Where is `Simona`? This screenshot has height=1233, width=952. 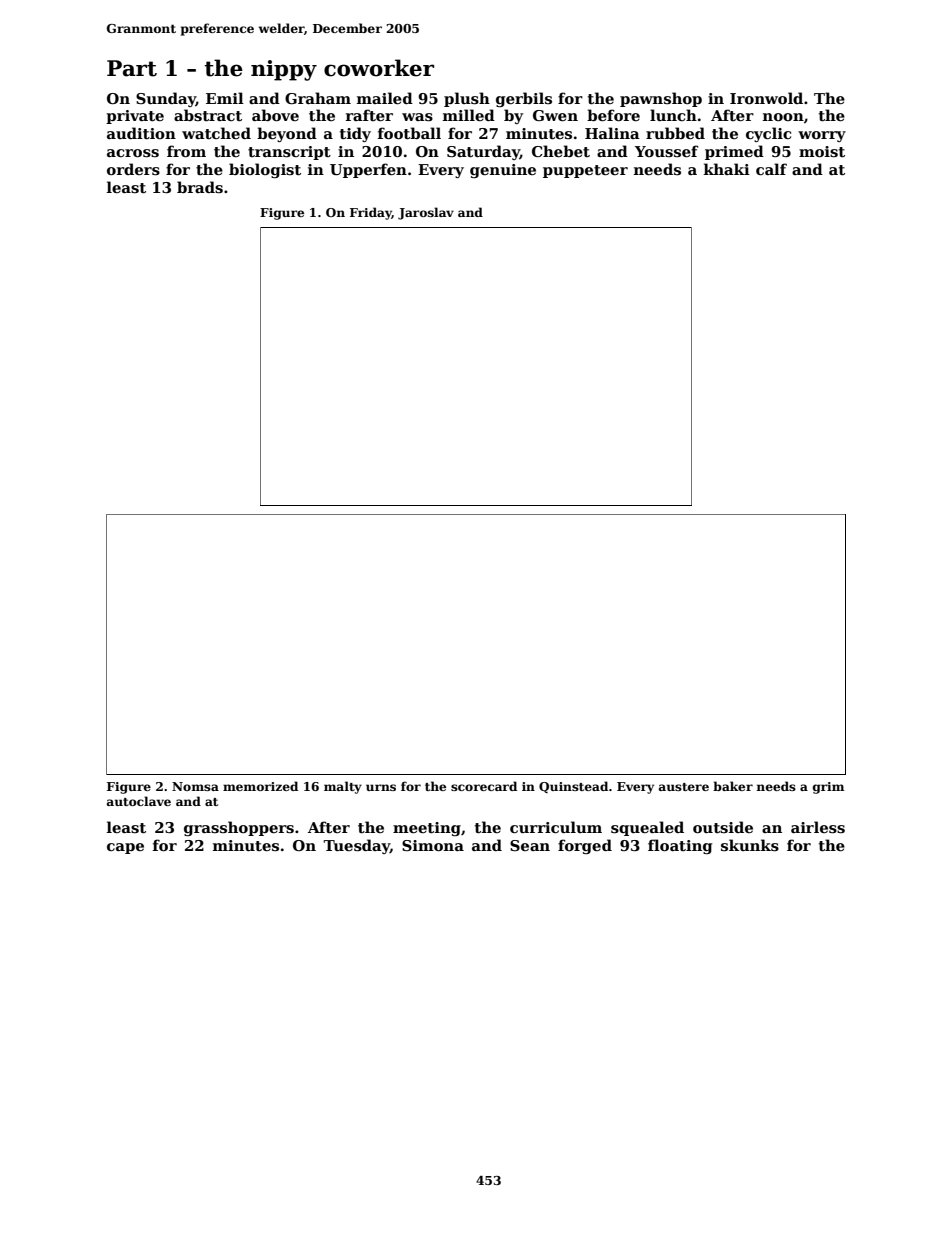
Simona is located at coordinates (433, 845).
